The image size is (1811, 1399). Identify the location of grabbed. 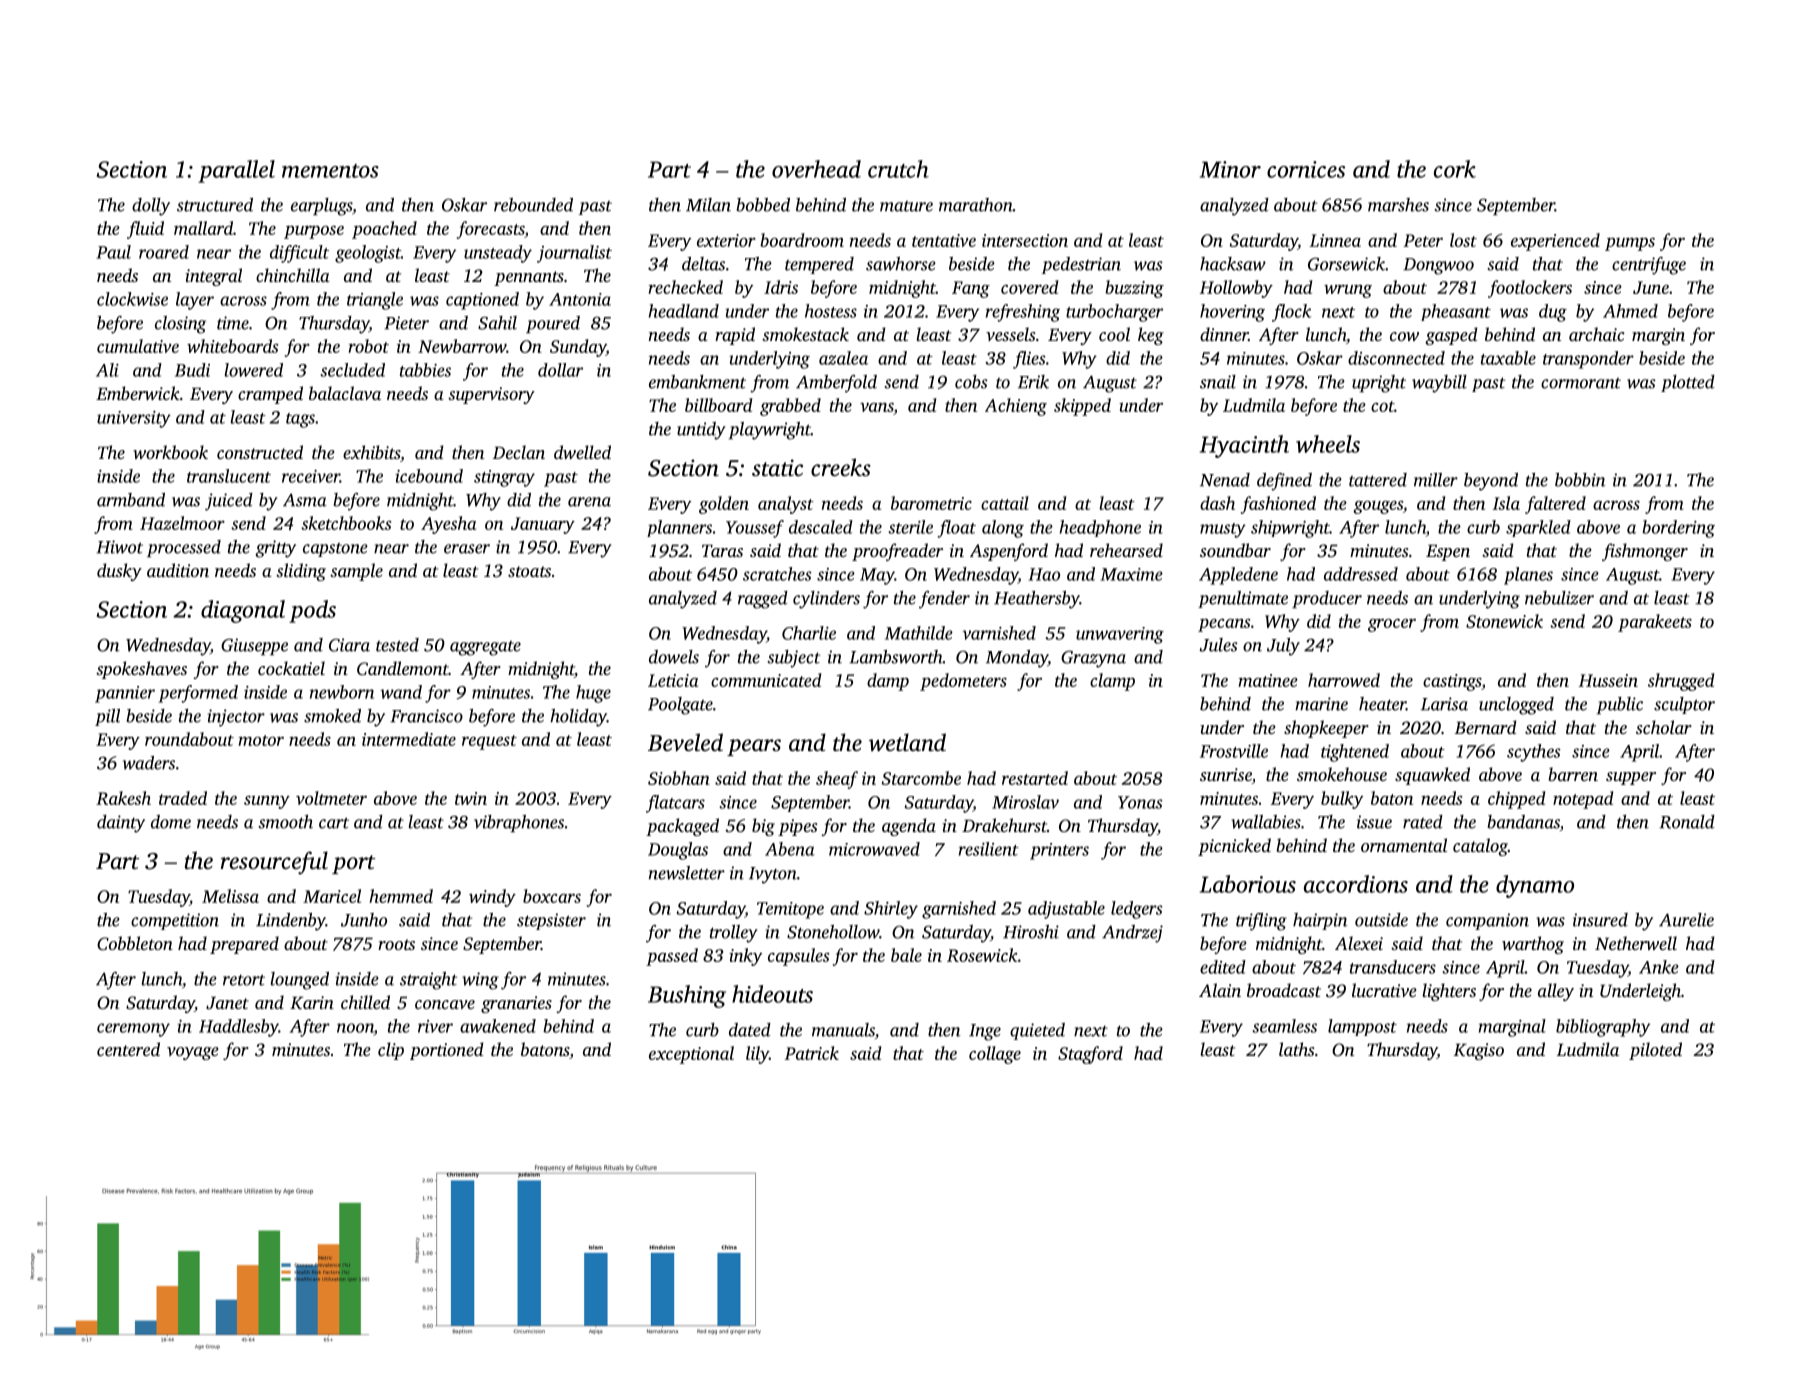
(790, 407).
